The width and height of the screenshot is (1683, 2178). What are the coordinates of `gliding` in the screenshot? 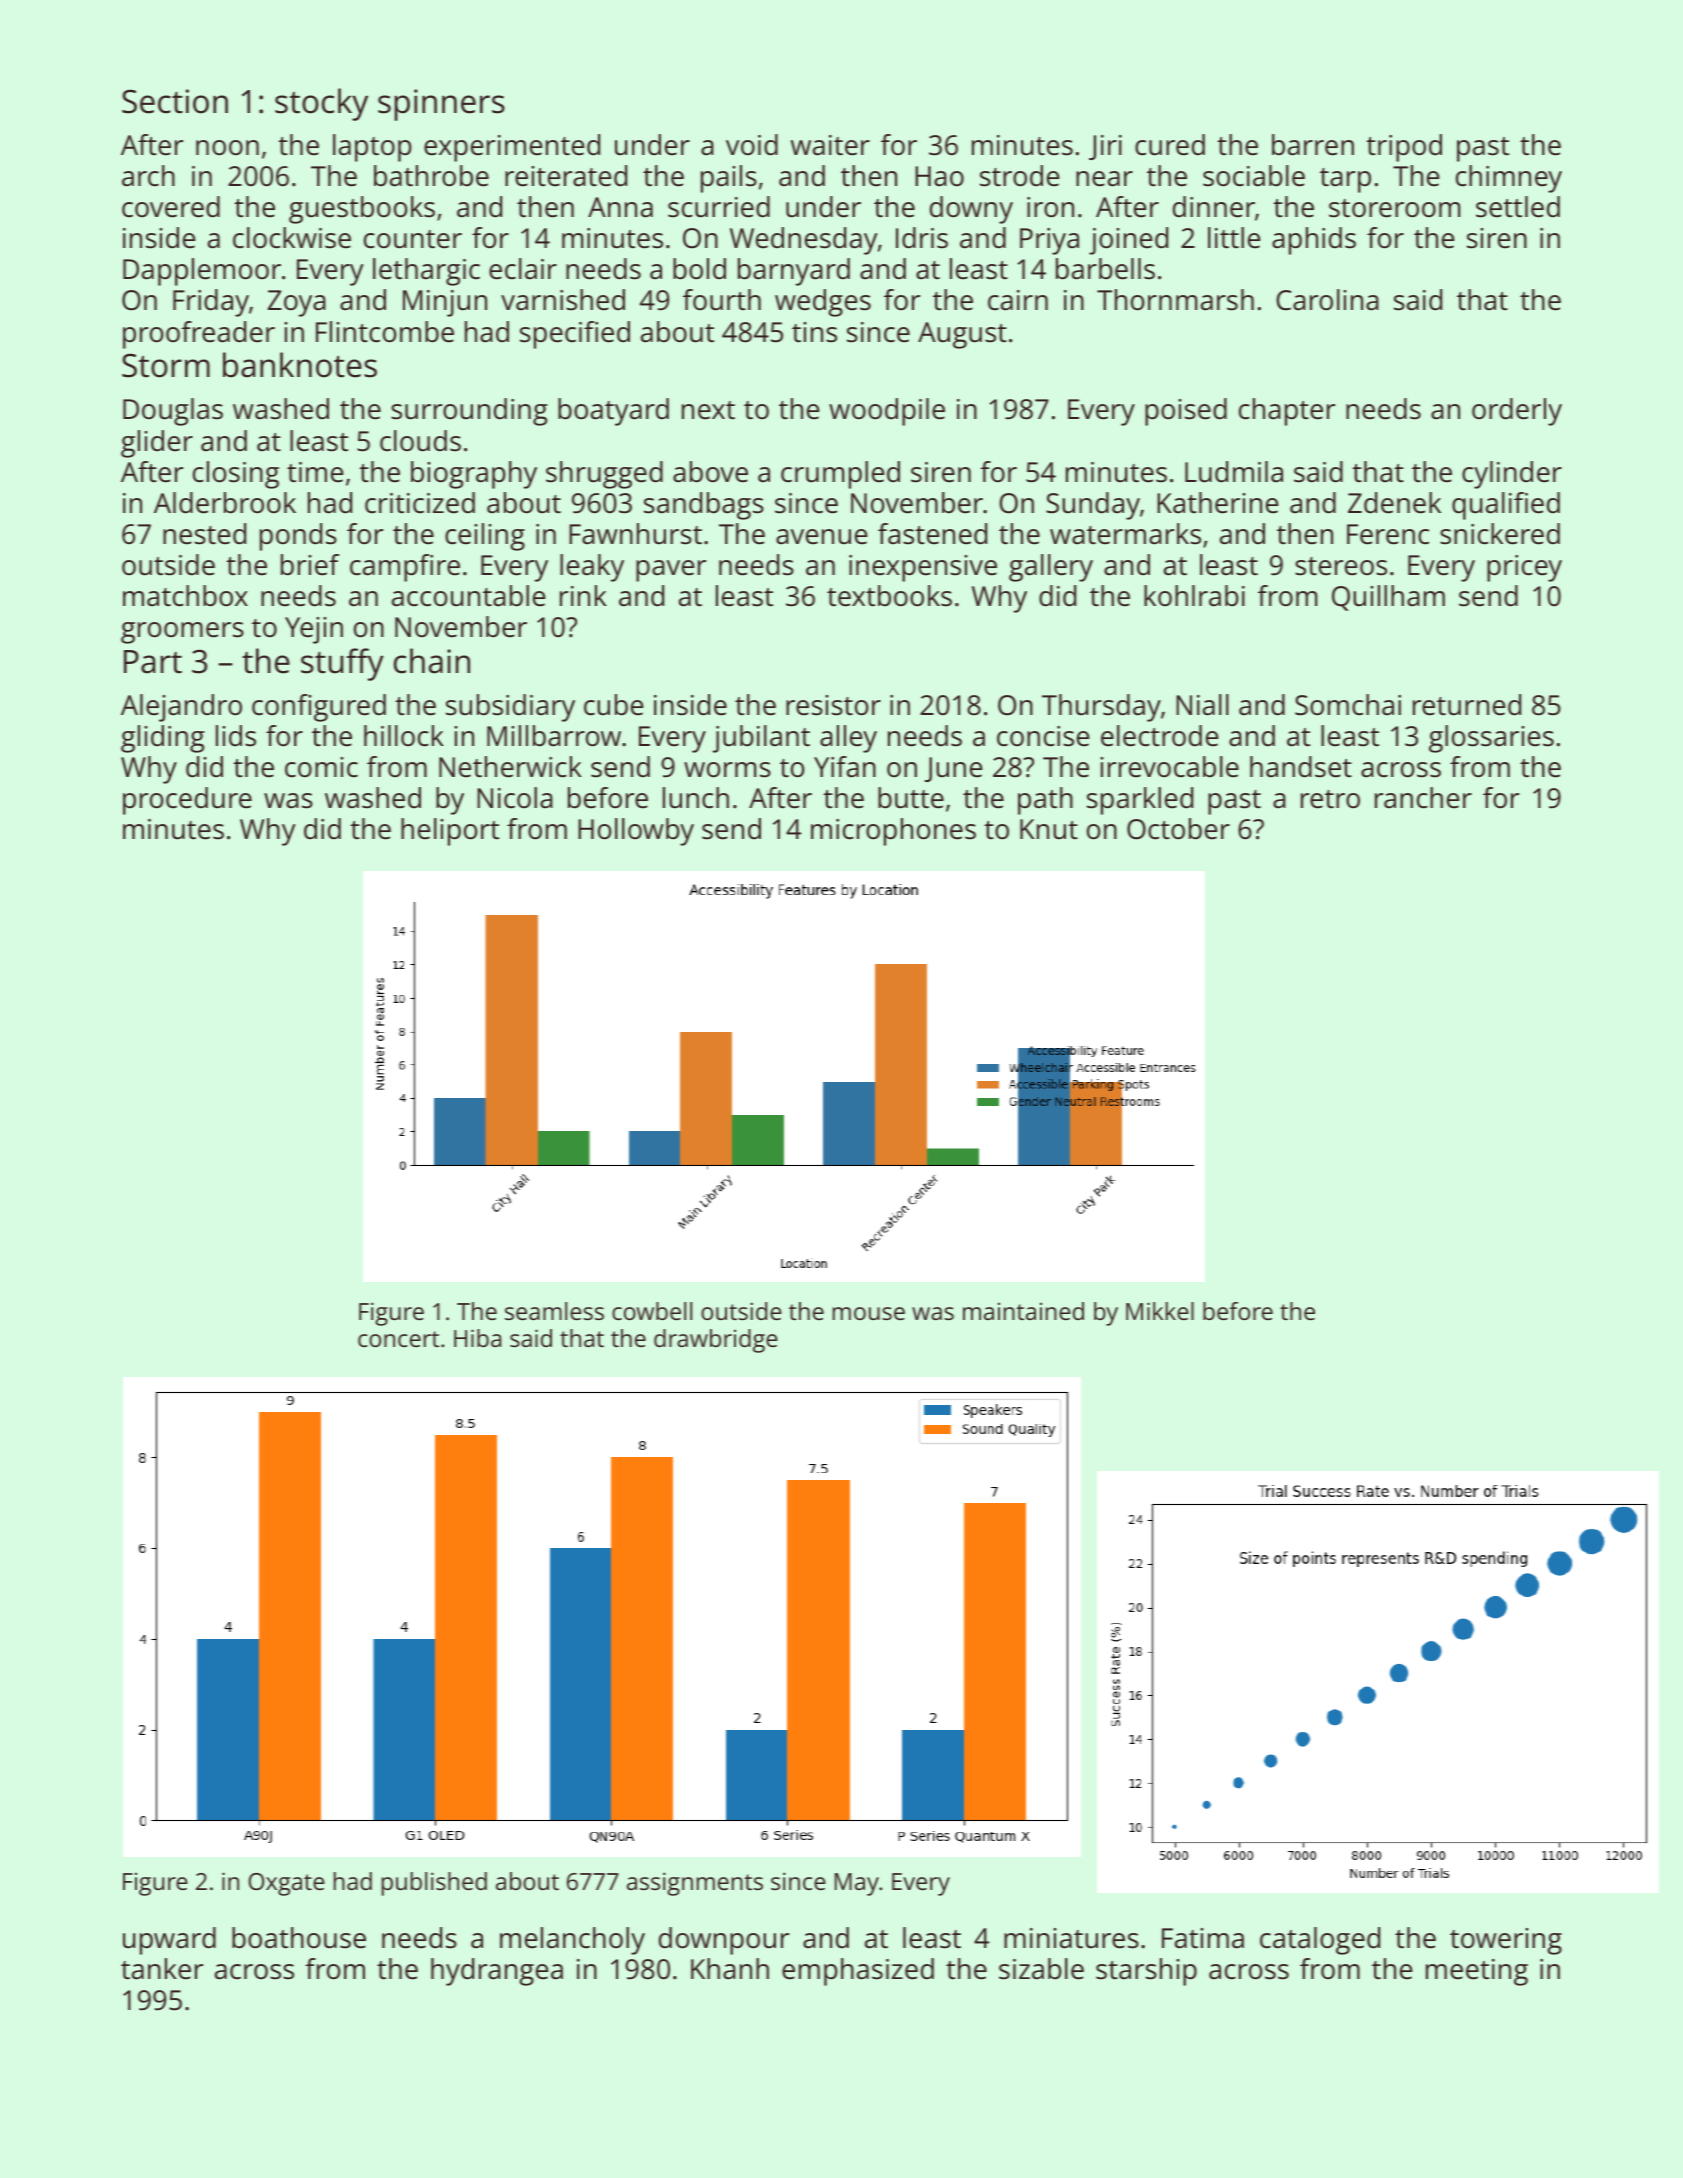 It's located at (163, 739).
